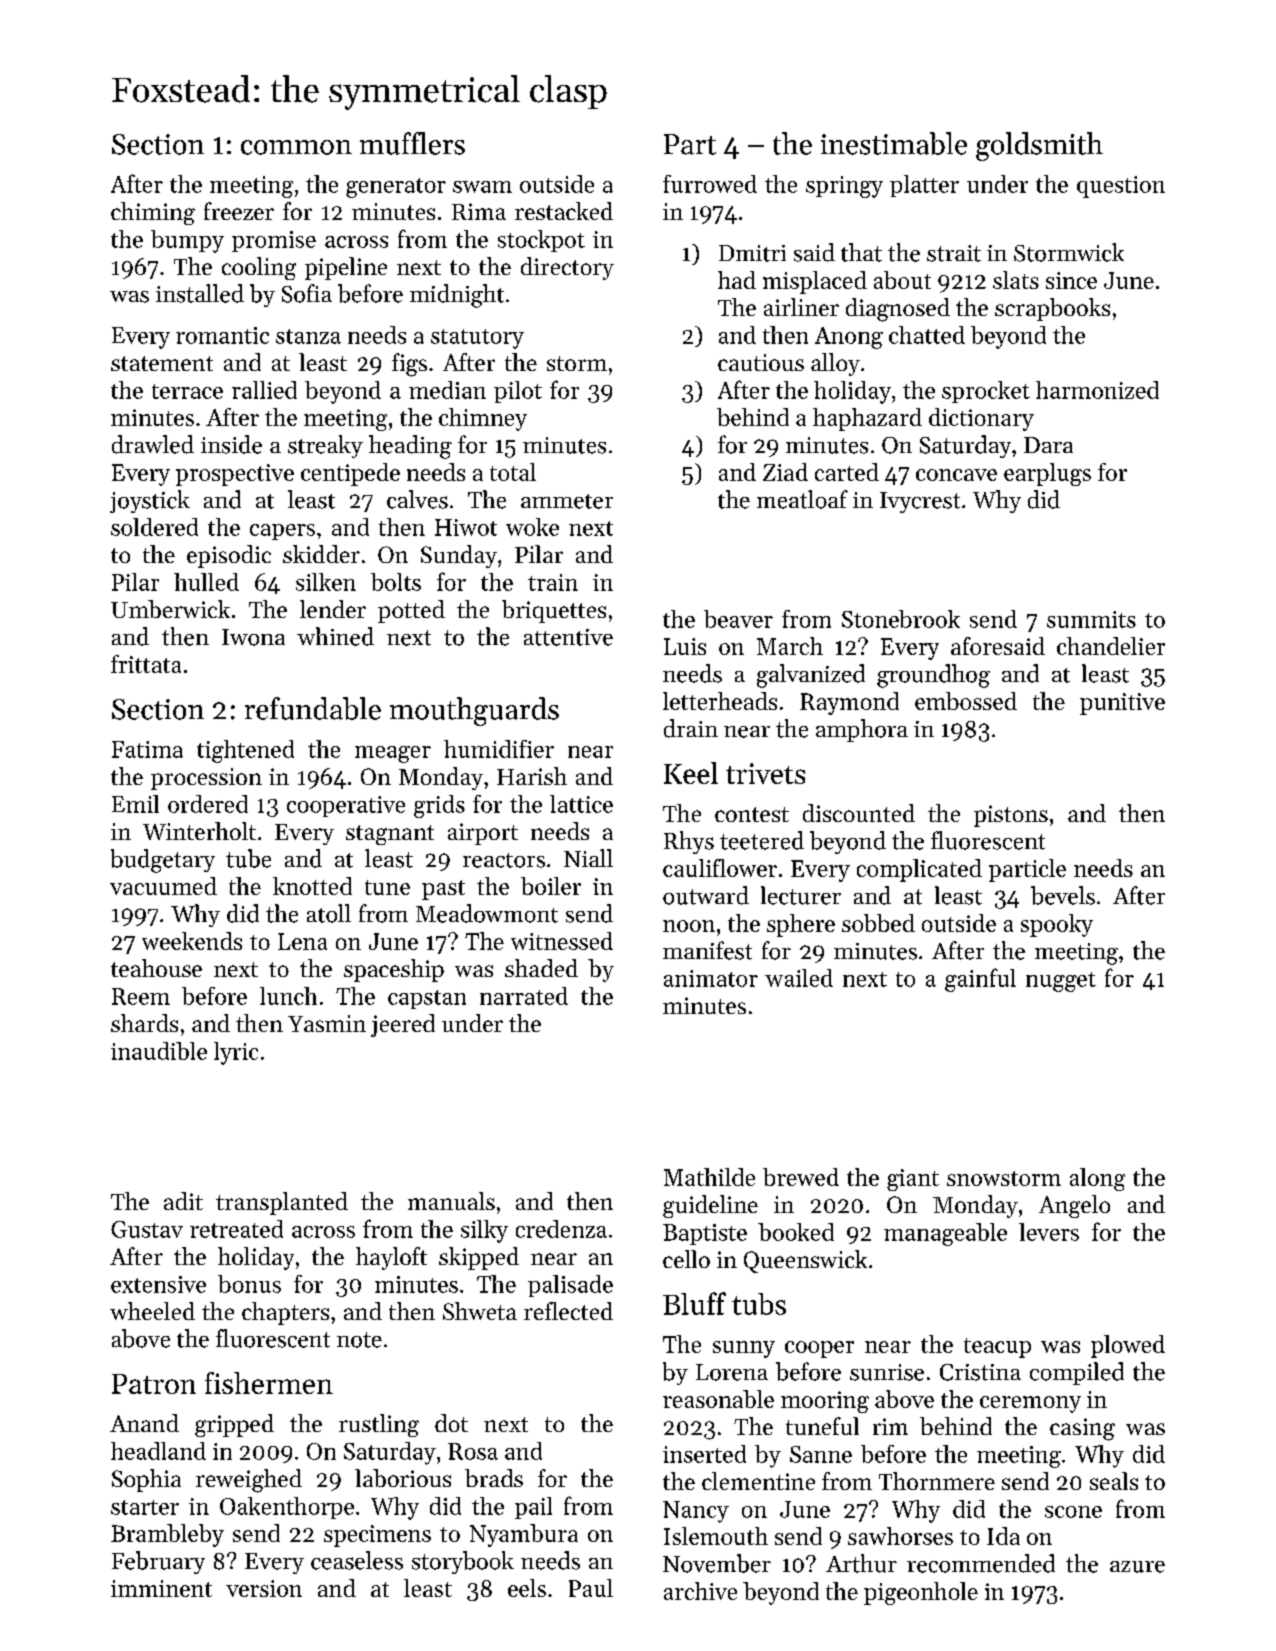 This page has height=1651, width=1276. I want to click on inserted, so click(704, 1454).
